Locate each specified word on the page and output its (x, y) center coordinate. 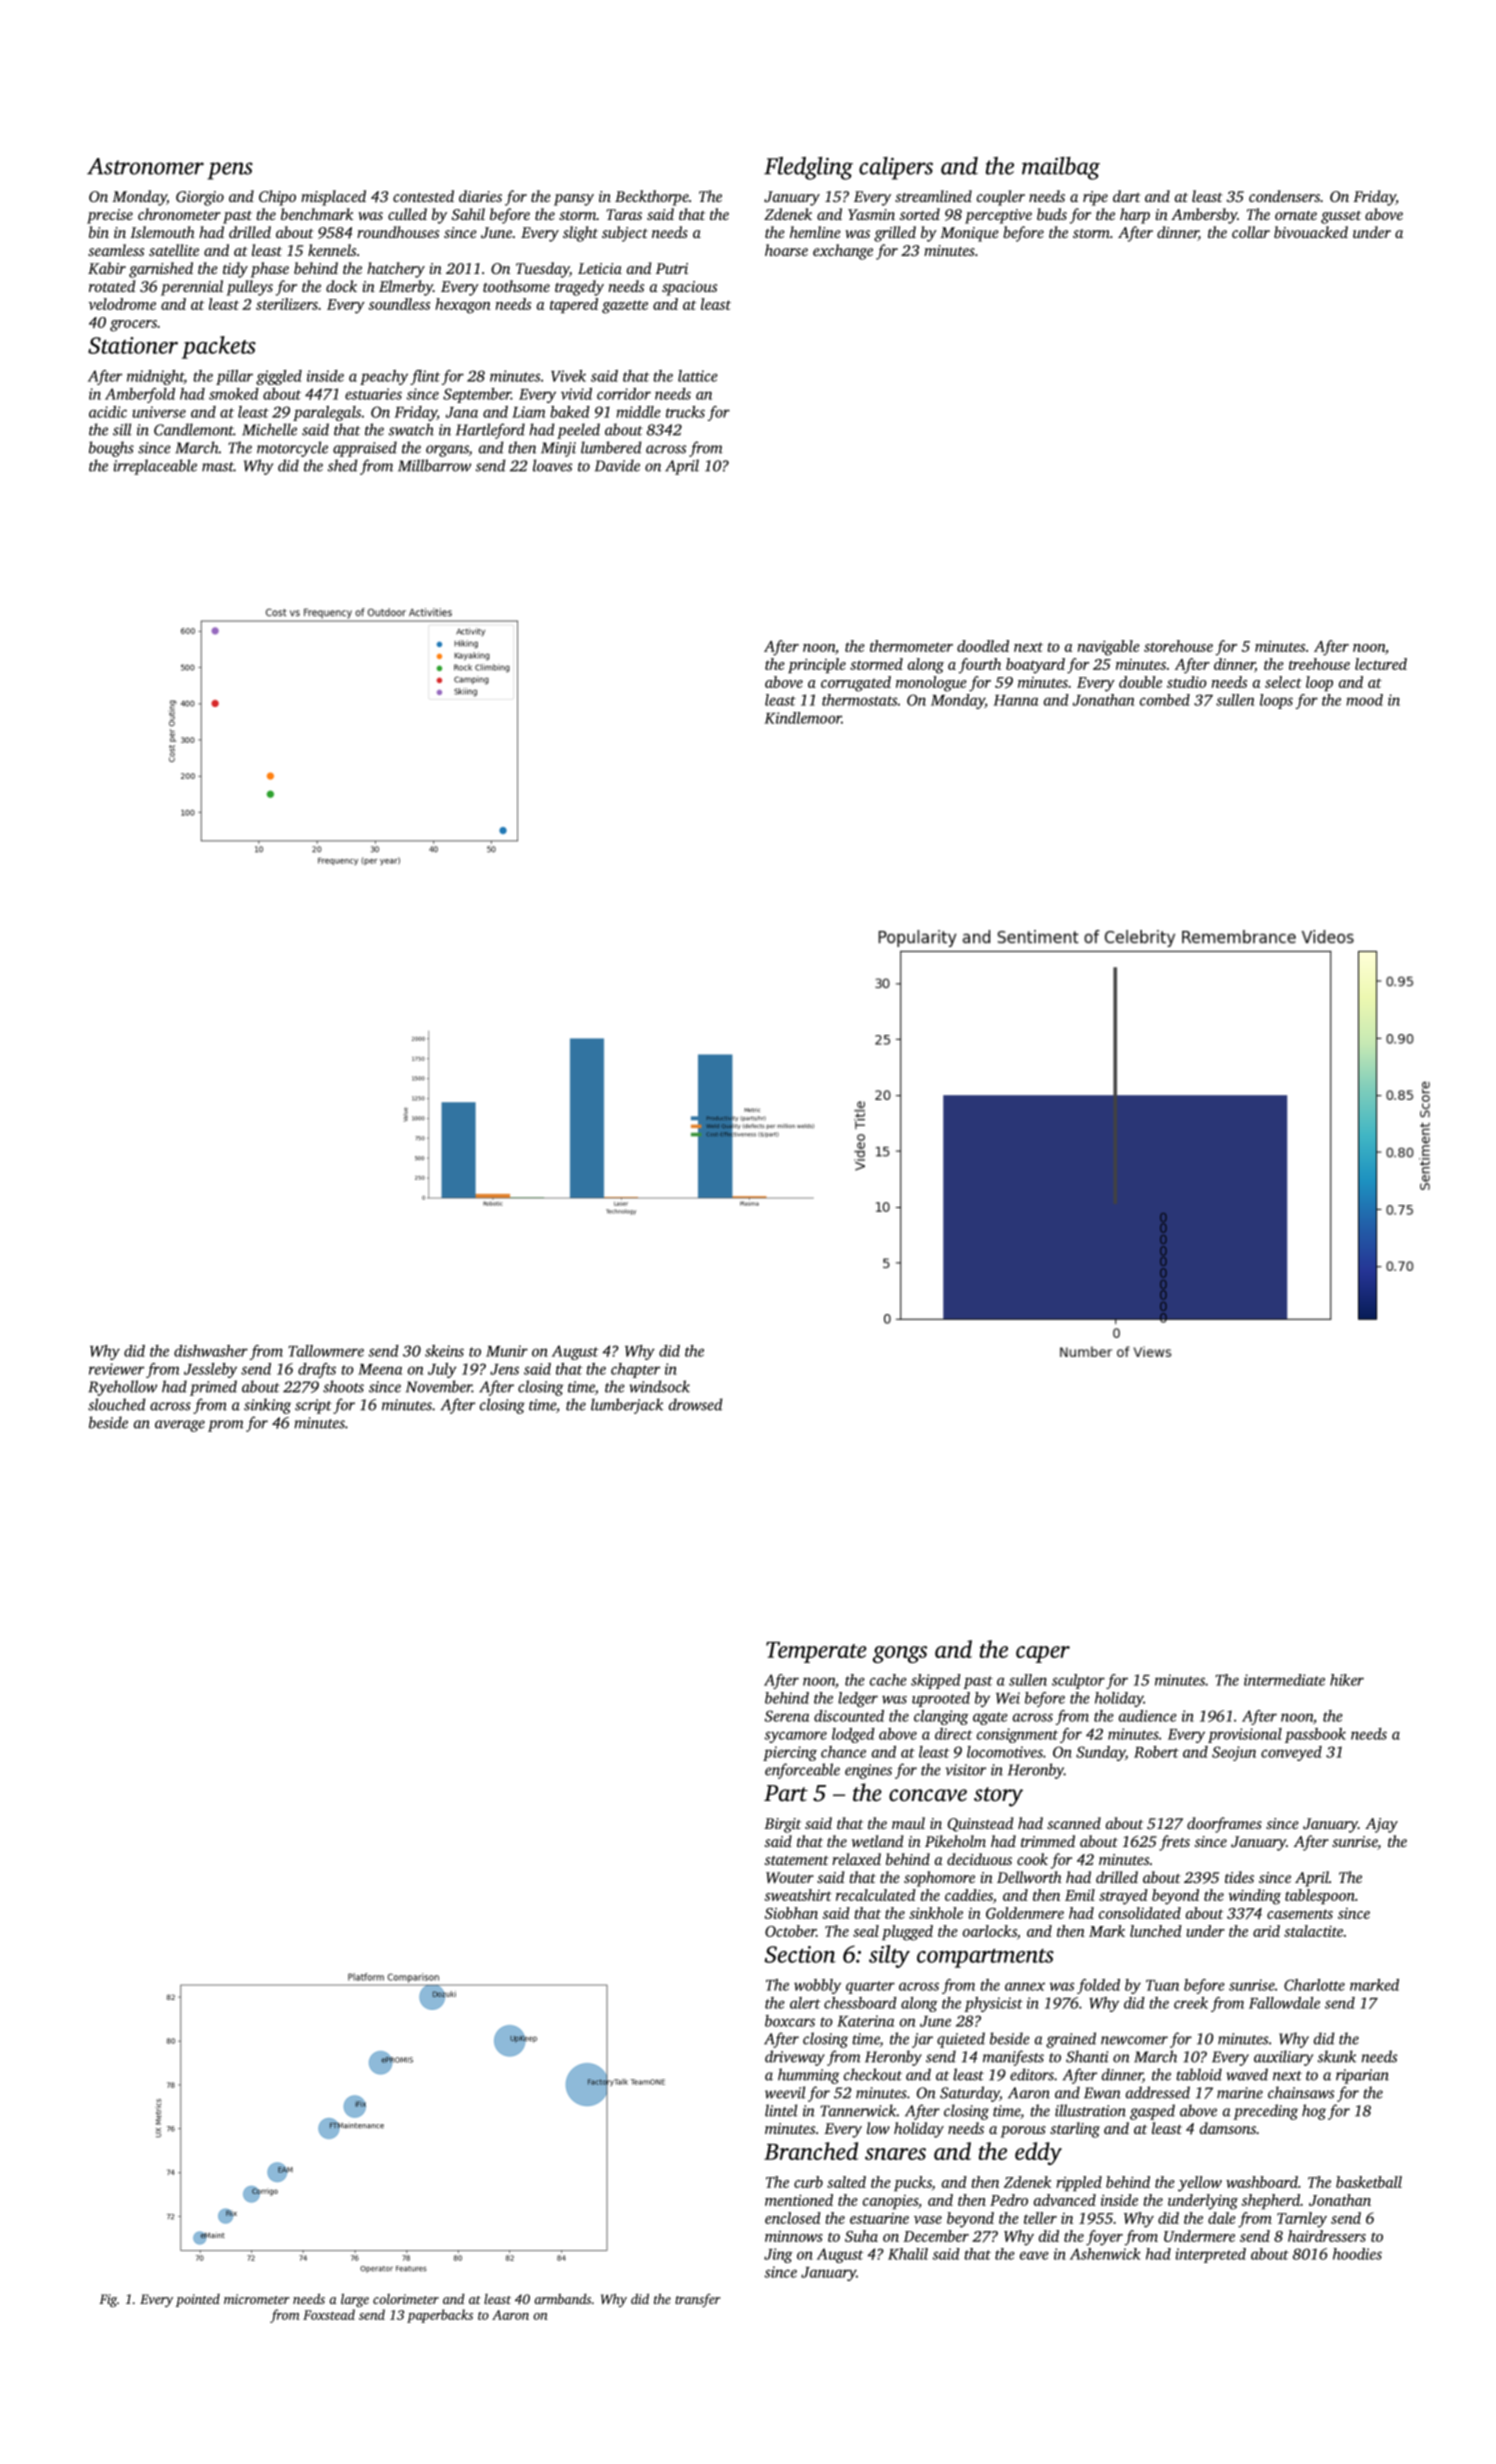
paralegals (327, 413)
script (313, 1406)
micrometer (257, 2299)
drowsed (695, 1404)
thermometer (911, 646)
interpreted (1210, 2255)
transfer (698, 2300)
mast (218, 467)
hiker (1347, 1680)
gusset (1341, 217)
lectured (1381, 664)
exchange (843, 252)
